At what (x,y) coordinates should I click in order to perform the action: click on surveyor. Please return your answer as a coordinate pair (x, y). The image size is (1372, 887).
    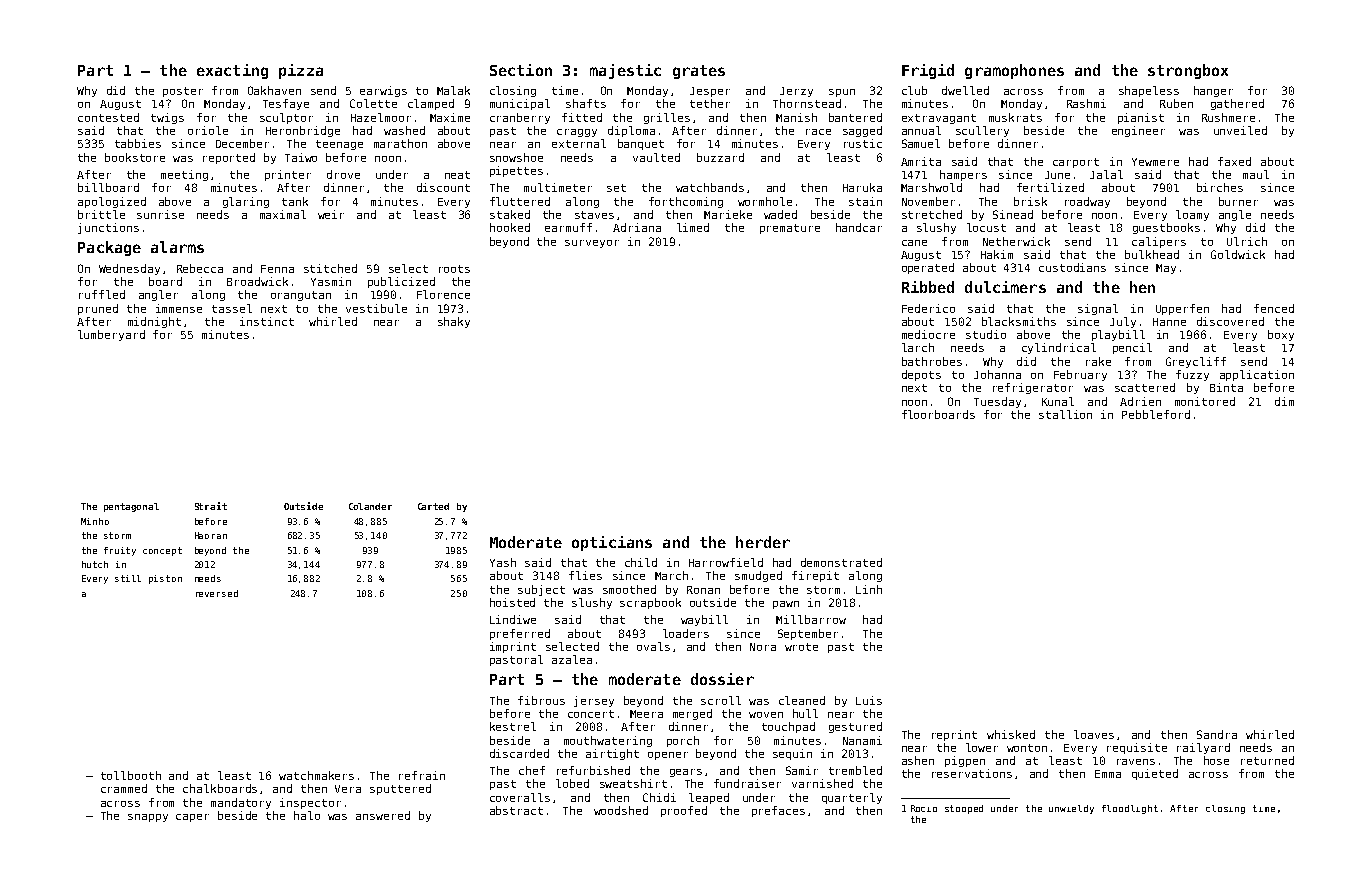
    Looking at the image, I should click on (592, 244).
